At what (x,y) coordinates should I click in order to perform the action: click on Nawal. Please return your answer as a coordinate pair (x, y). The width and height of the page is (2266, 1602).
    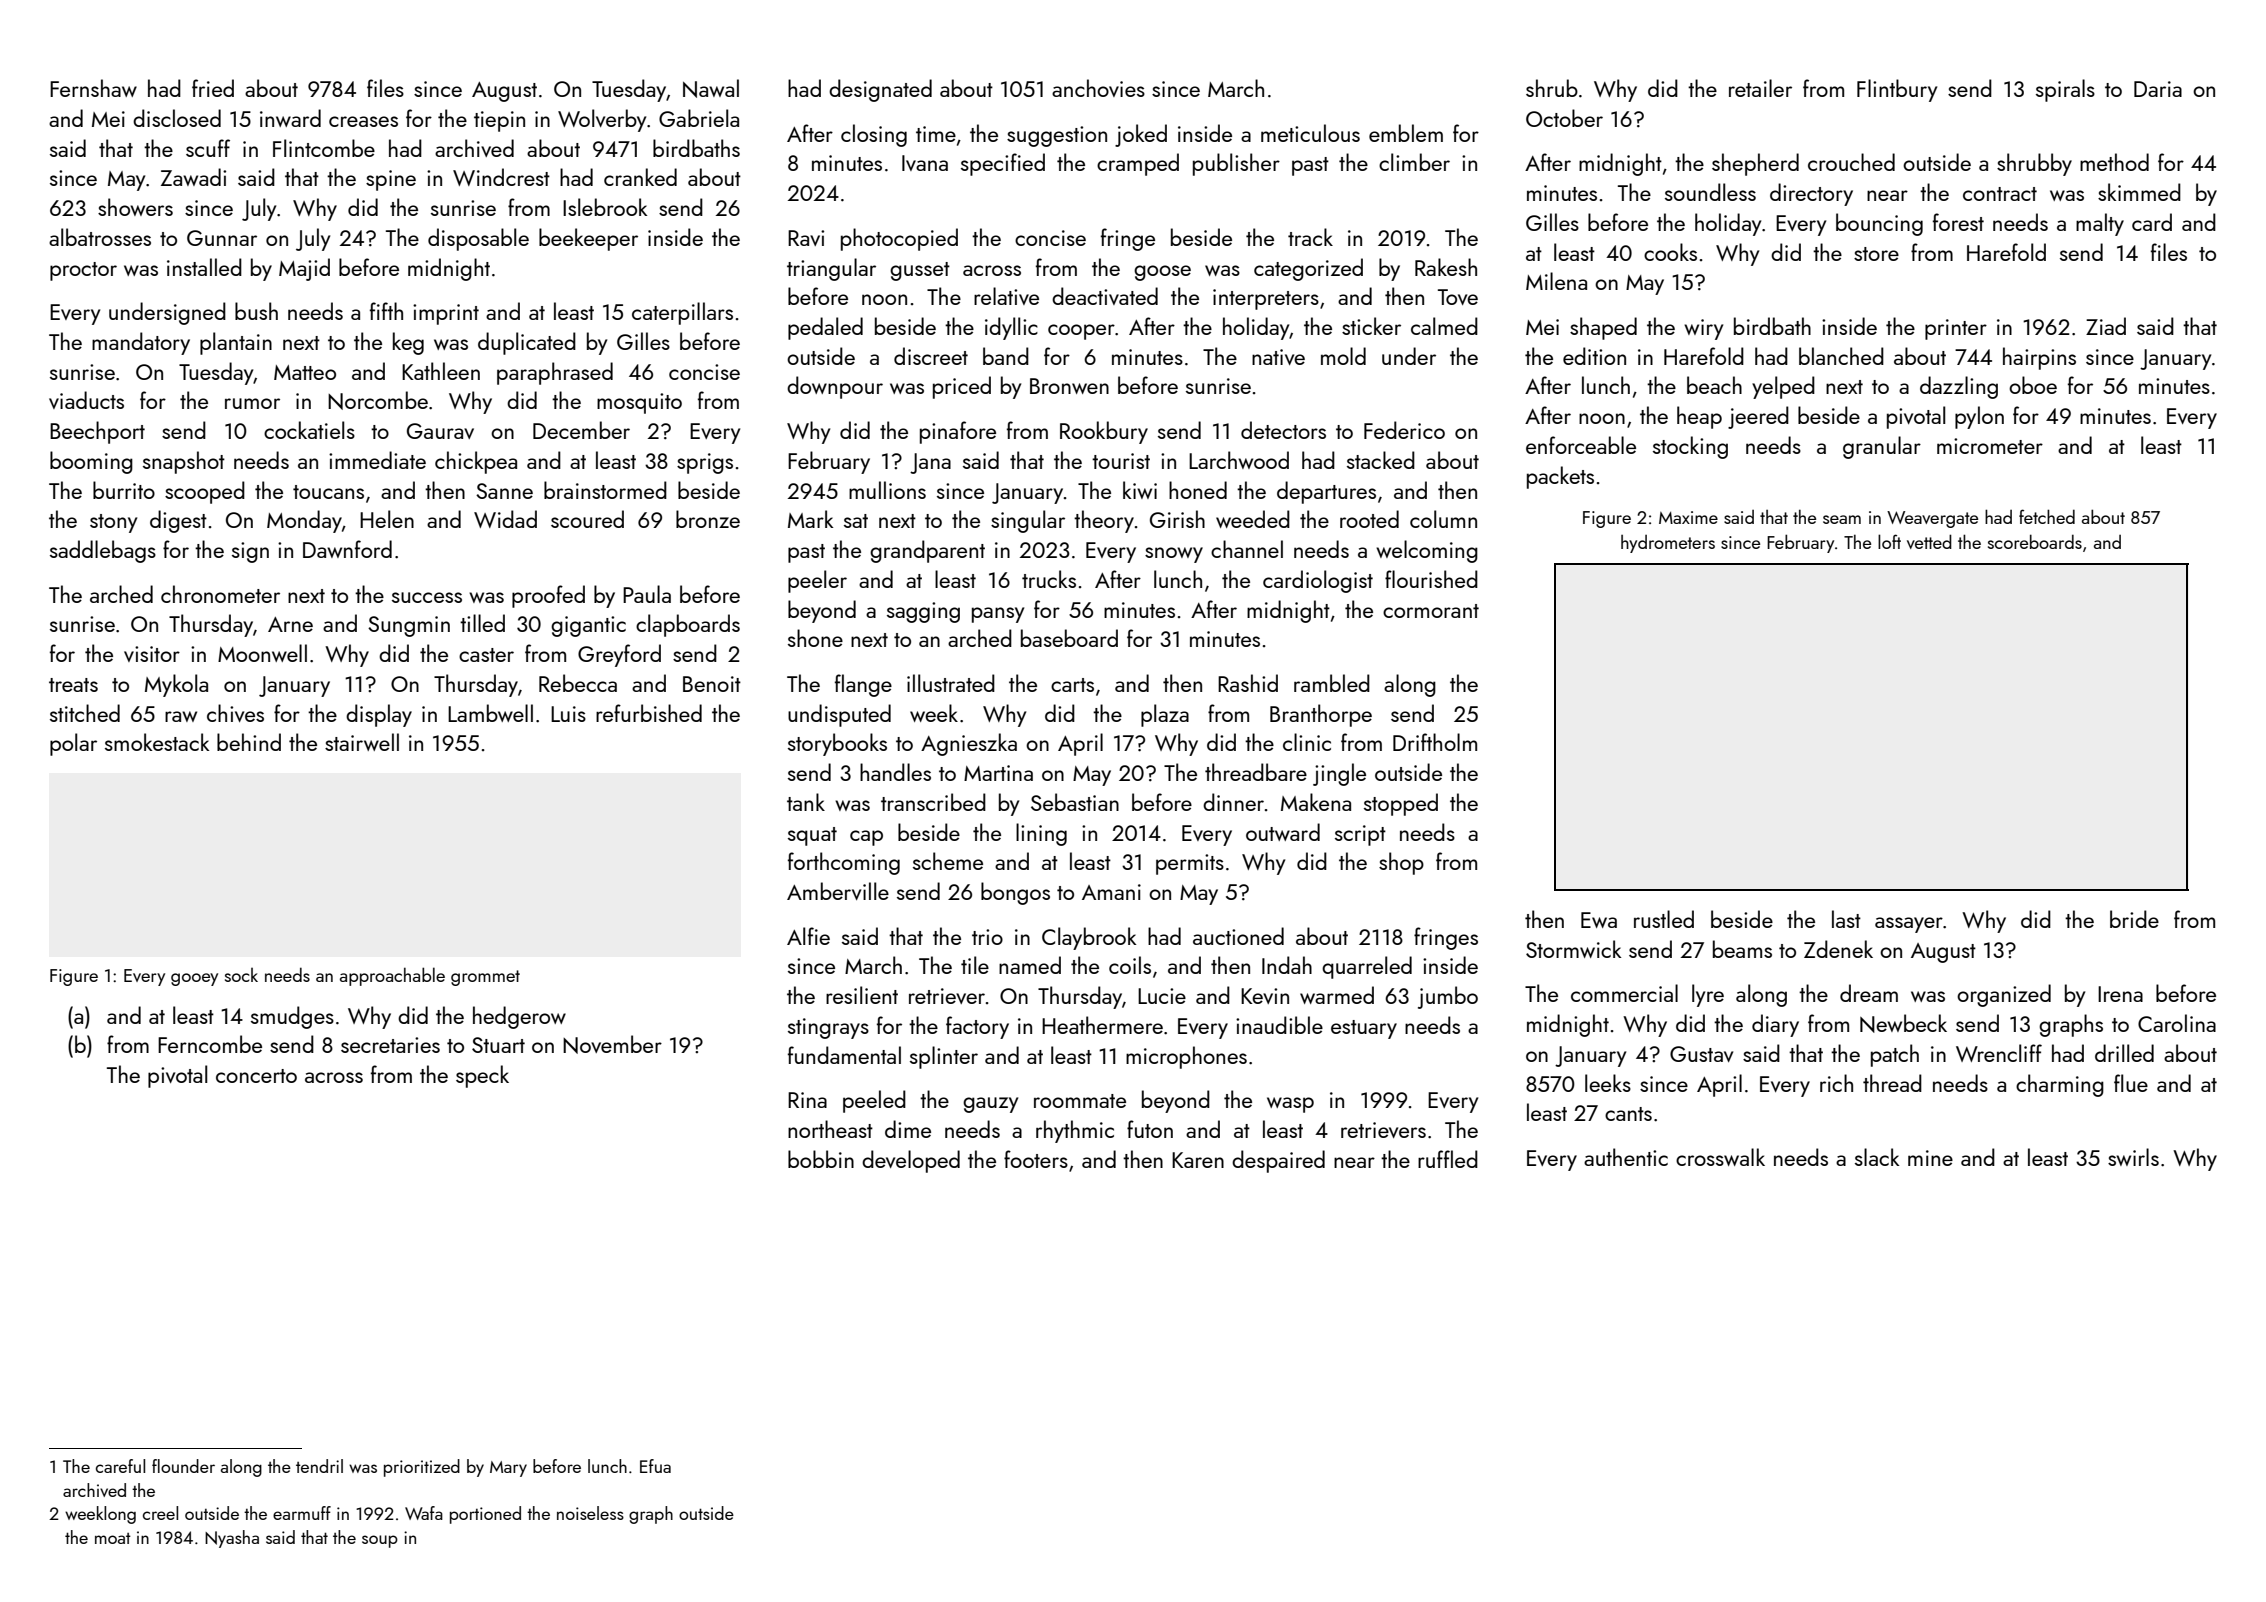
    Looking at the image, I should click on (711, 88).
